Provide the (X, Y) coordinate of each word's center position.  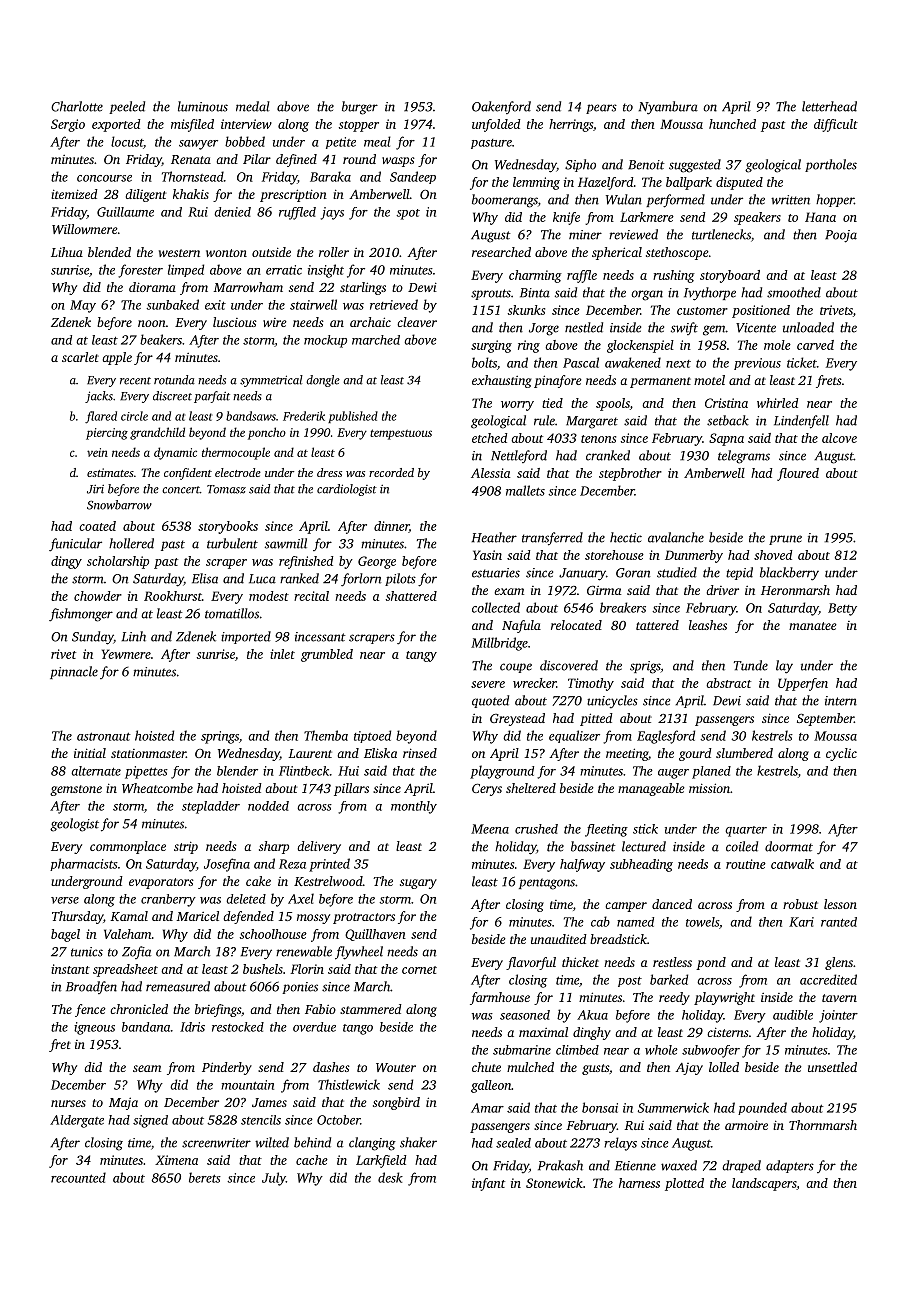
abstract (728, 683)
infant (488, 1184)
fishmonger (81, 615)
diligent (145, 195)
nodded (268, 806)
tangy (421, 656)
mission (709, 788)
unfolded (496, 125)
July (274, 1179)
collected (496, 607)
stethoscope (677, 253)
